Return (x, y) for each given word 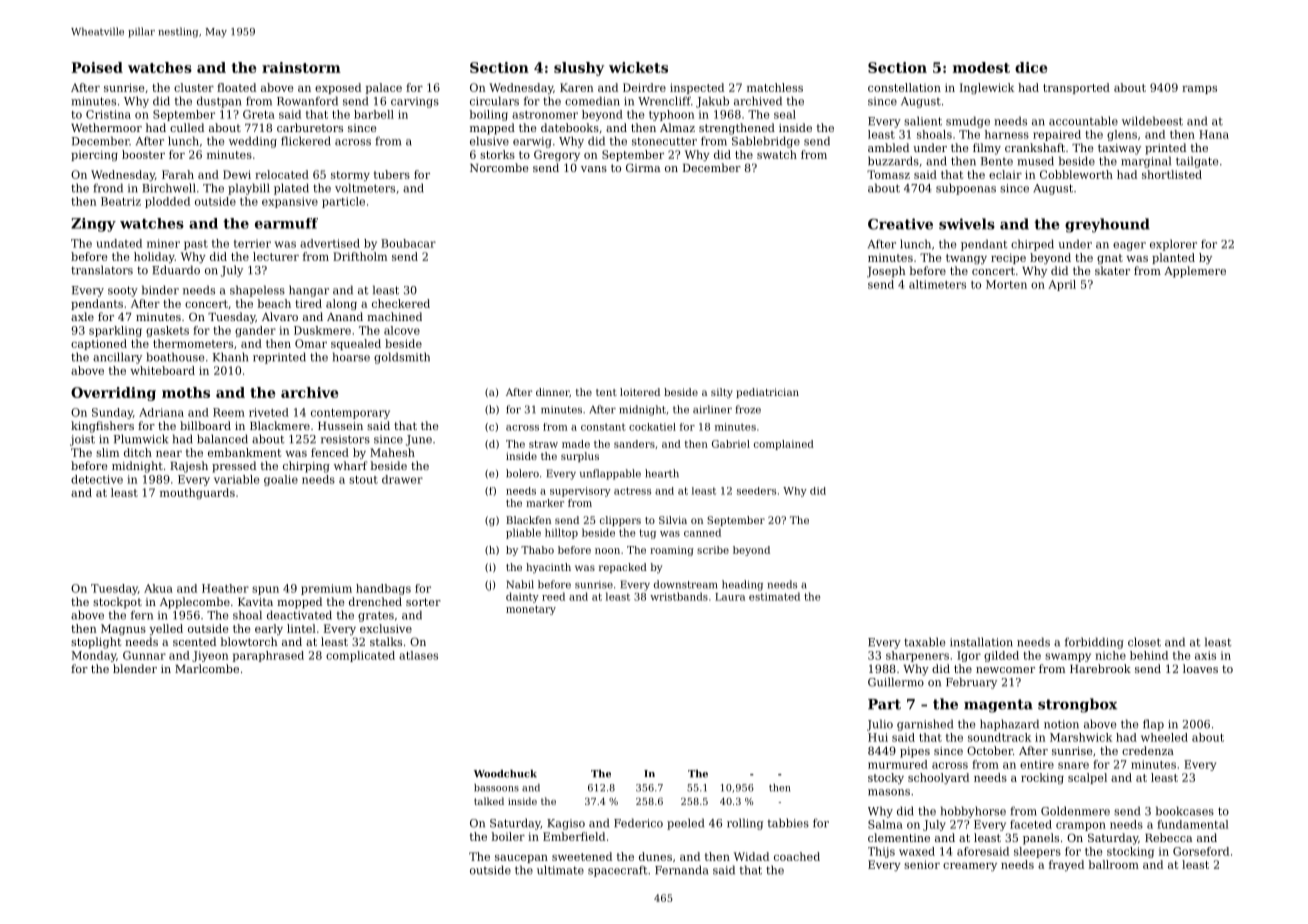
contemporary (350, 414)
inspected (697, 88)
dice (1031, 67)
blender (135, 668)
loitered (640, 392)
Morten (1006, 284)
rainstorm (301, 67)
